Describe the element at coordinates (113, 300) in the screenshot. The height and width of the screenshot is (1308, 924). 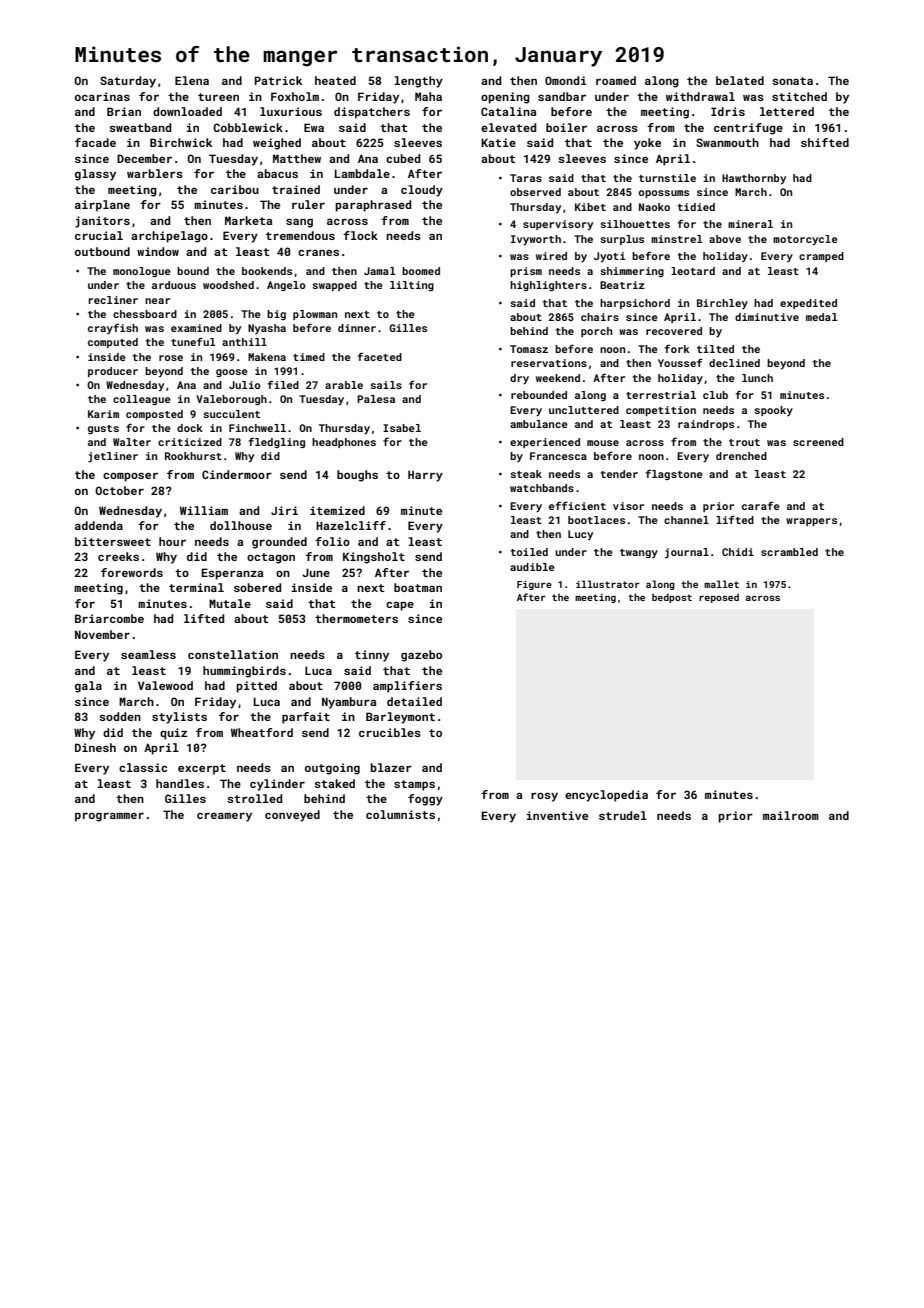
I see `recliner` at that location.
